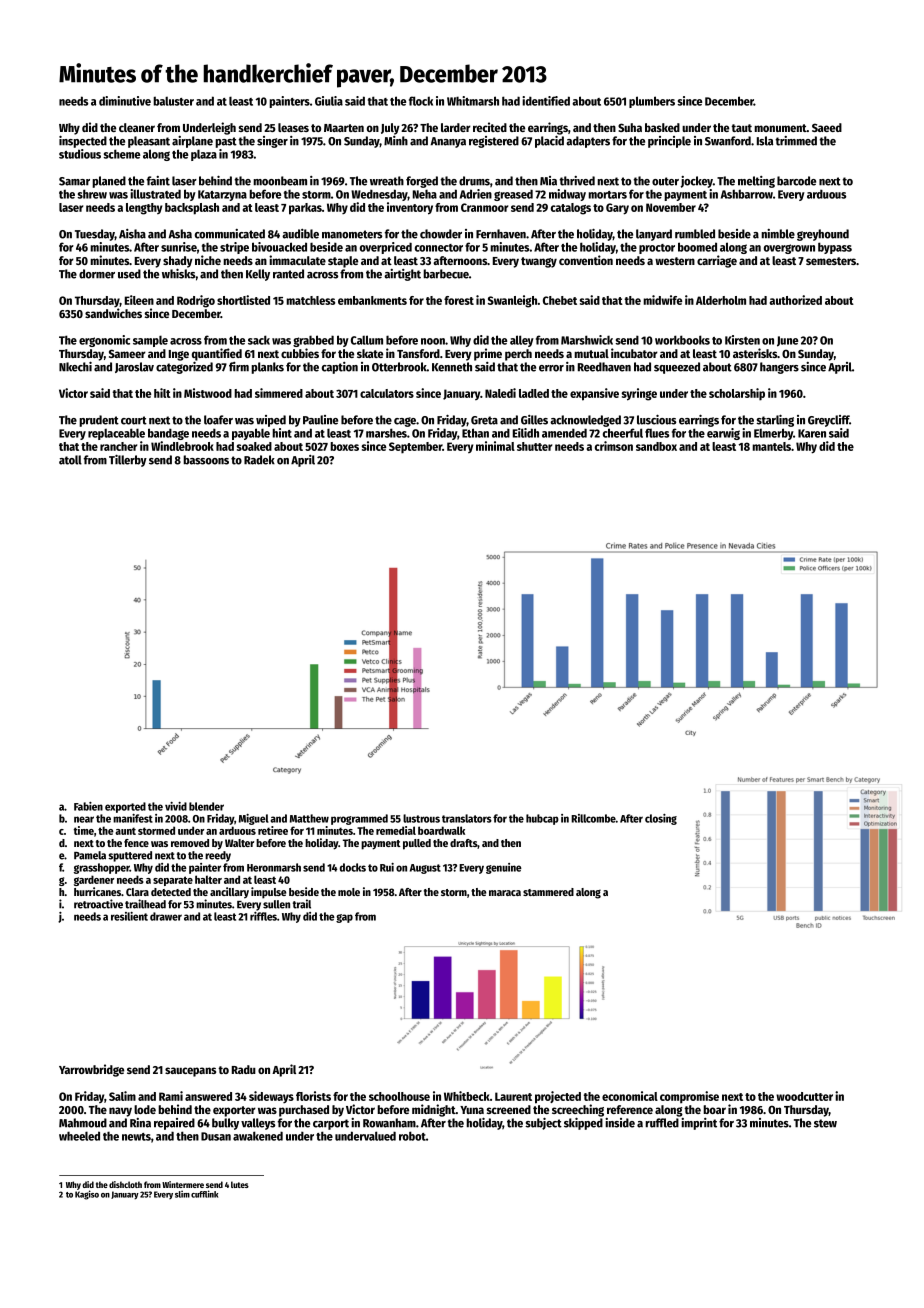  What do you see at coordinates (344, 446) in the page?
I see `boxes` at bounding box center [344, 446].
